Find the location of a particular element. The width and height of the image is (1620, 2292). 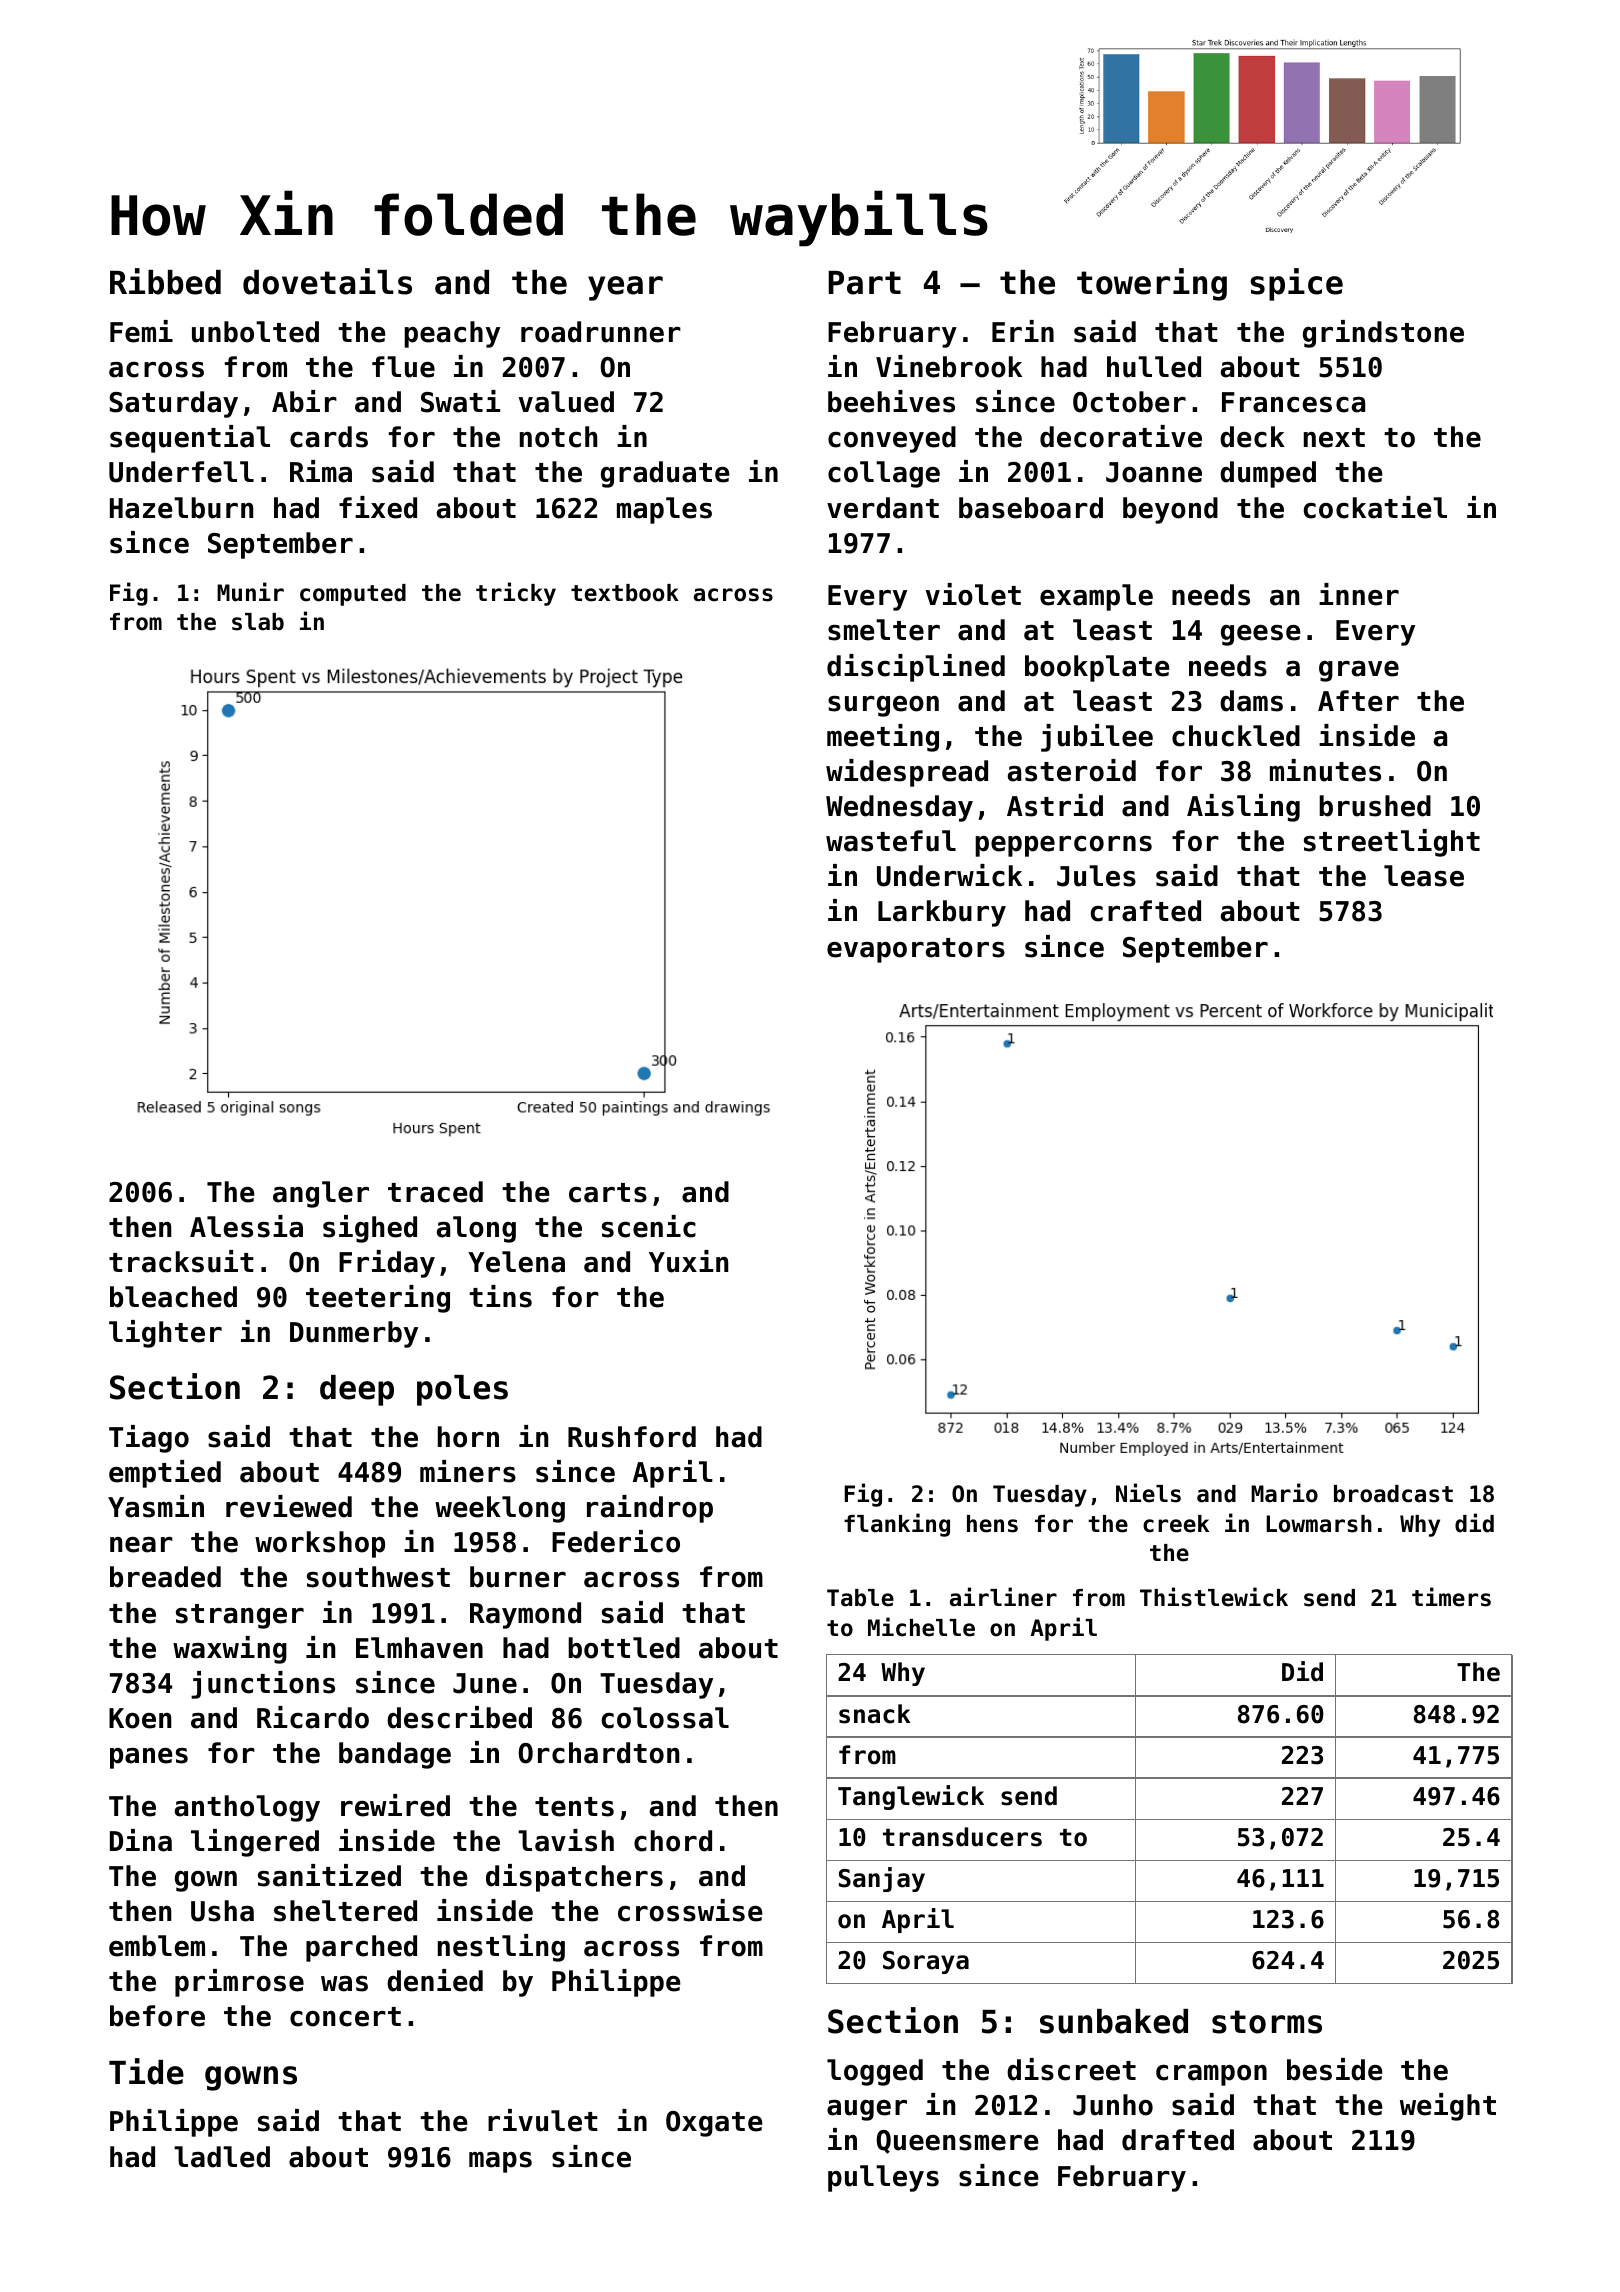

Part is located at coordinates (865, 283).
